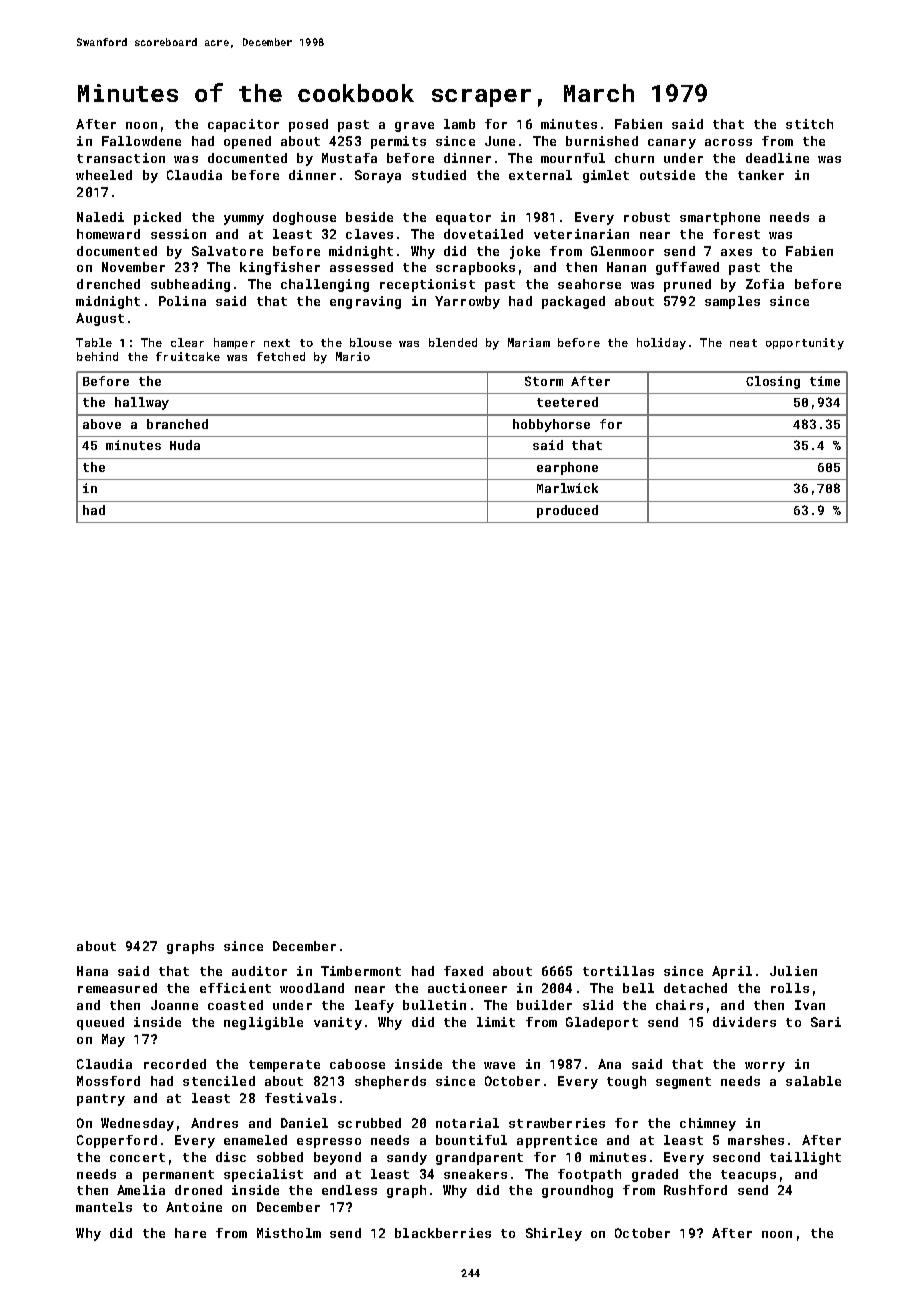 The width and height of the document is (924, 1308). I want to click on beside, so click(369, 217).
